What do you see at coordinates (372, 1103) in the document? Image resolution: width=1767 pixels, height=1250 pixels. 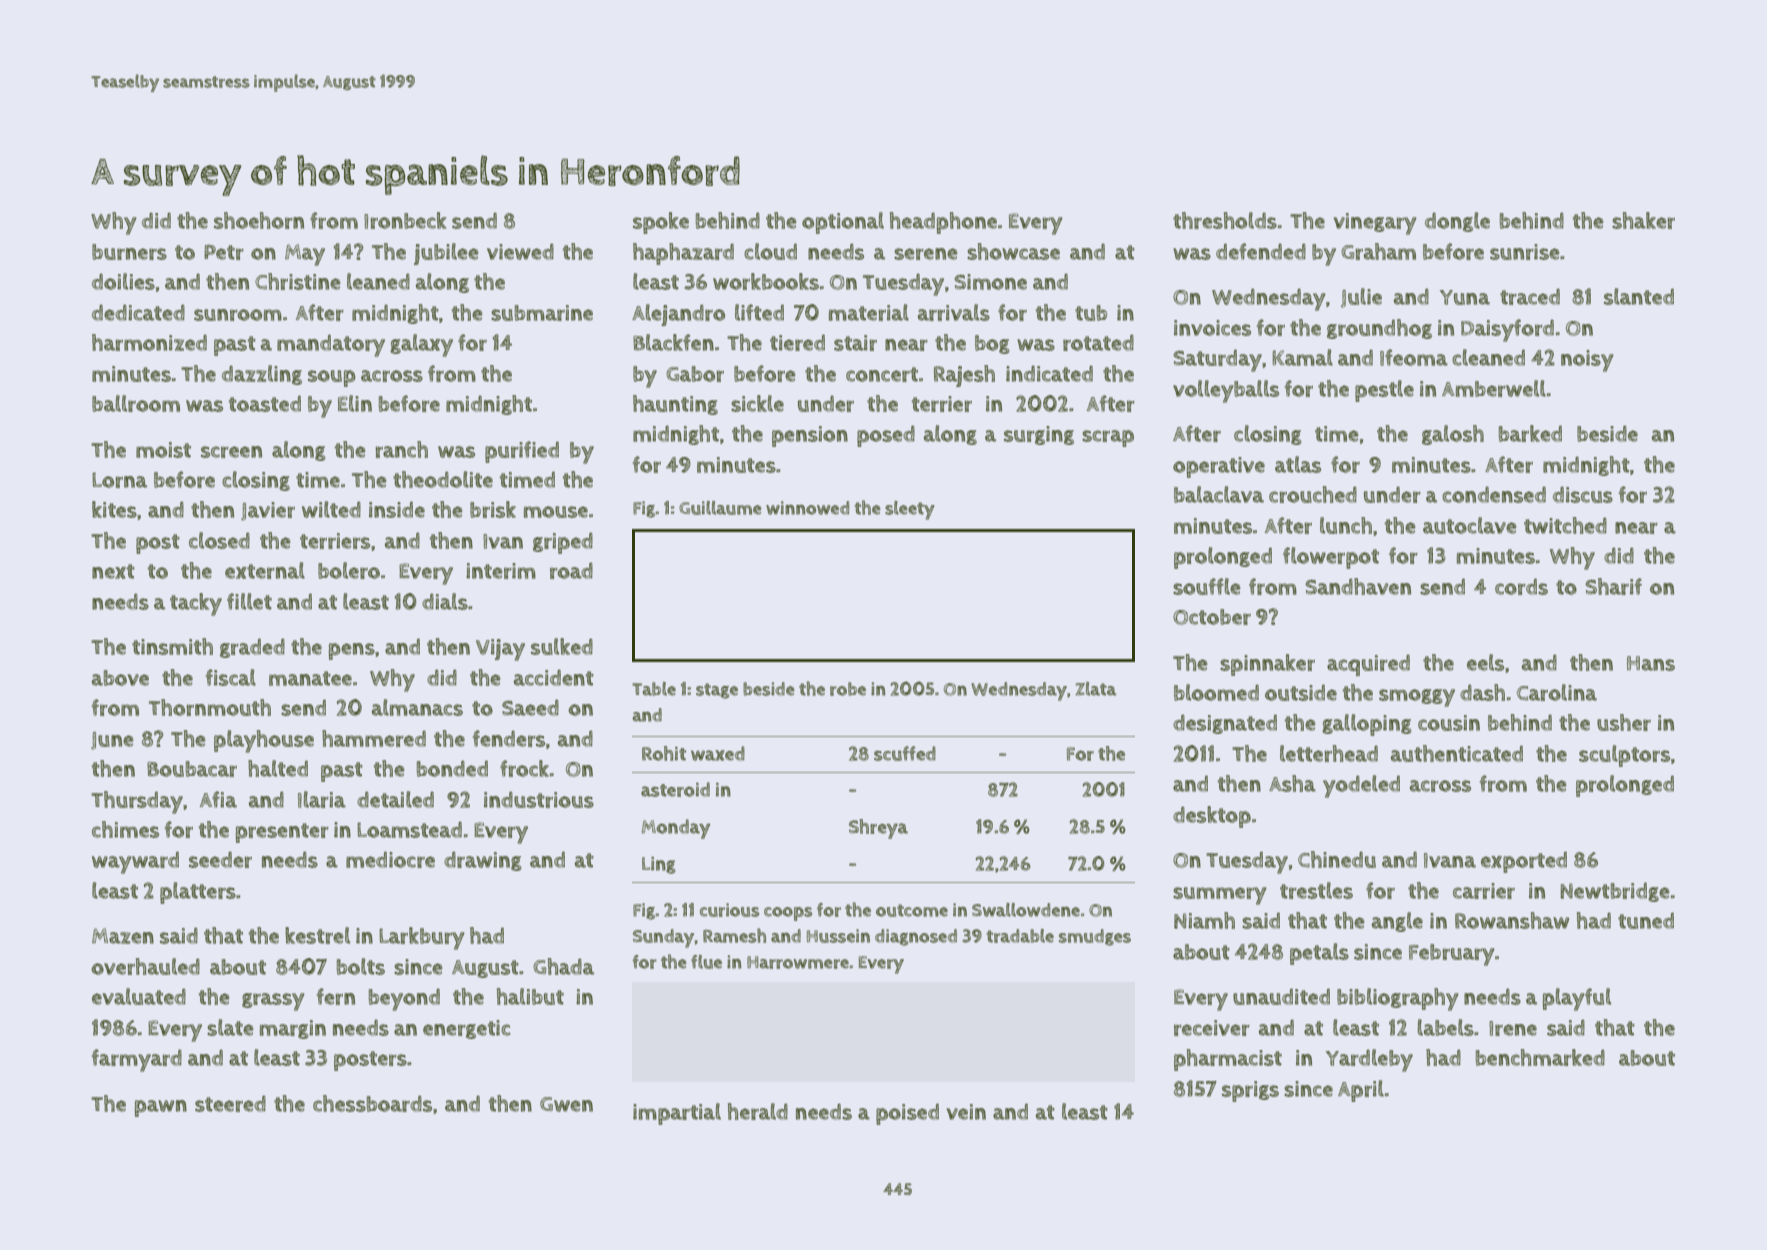 I see `chessboards` at bounding box center [372, 1103].
